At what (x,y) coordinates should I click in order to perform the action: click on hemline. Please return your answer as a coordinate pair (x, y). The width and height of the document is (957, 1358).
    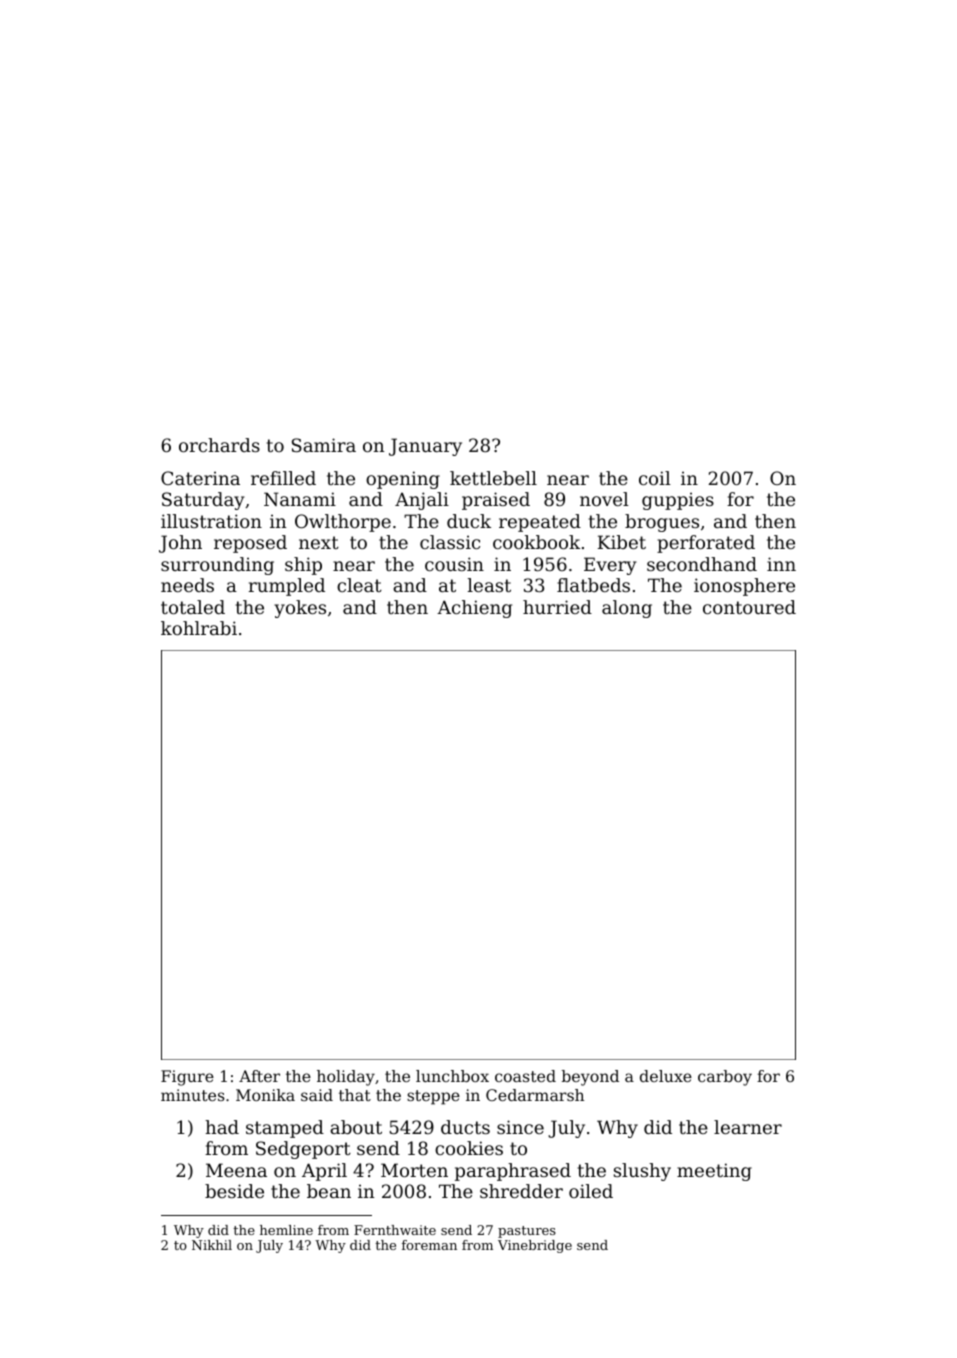
    Looking at the image, I should click on (286, 1230).
